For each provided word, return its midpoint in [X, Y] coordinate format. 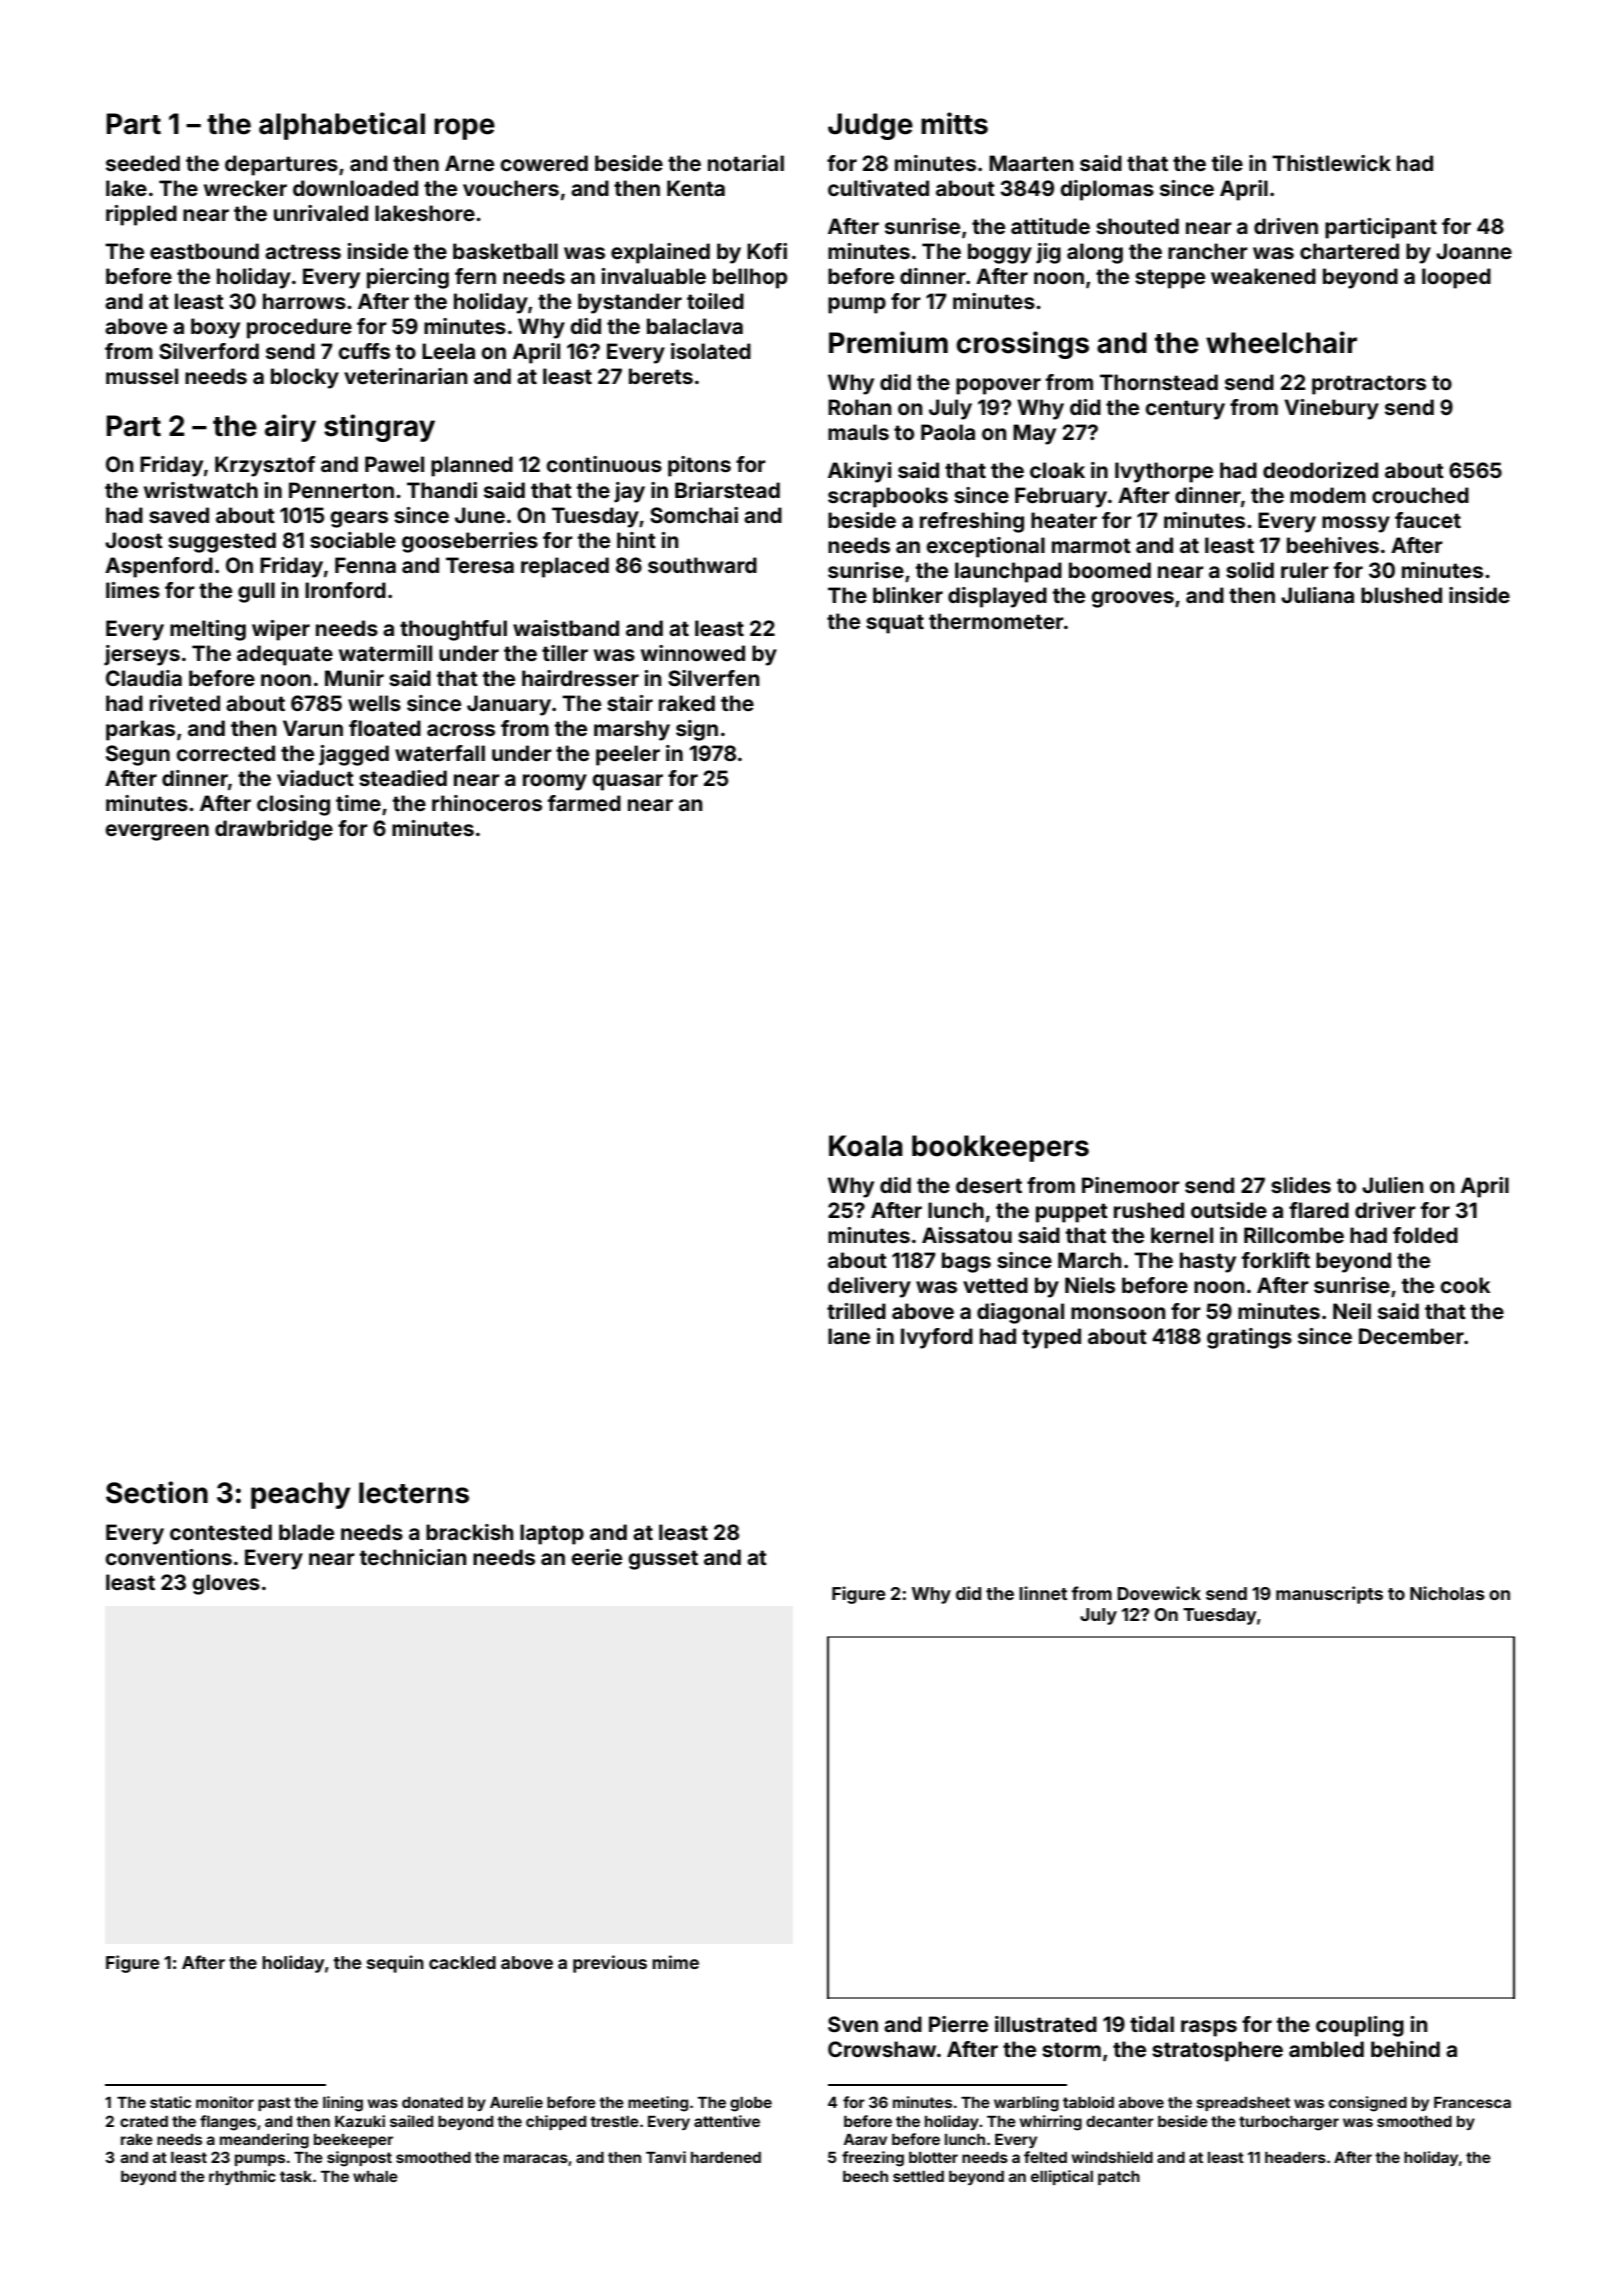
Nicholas [1447, 1593]
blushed [1401, 595]
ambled [1326, 2049]
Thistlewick [1331, 163]
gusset [663, 1560]
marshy [632, 730]
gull [256, 592]
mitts [954, 123]
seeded [143, 163]
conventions [169, 1557]
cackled [462, 1962]
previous [610, 1964]
